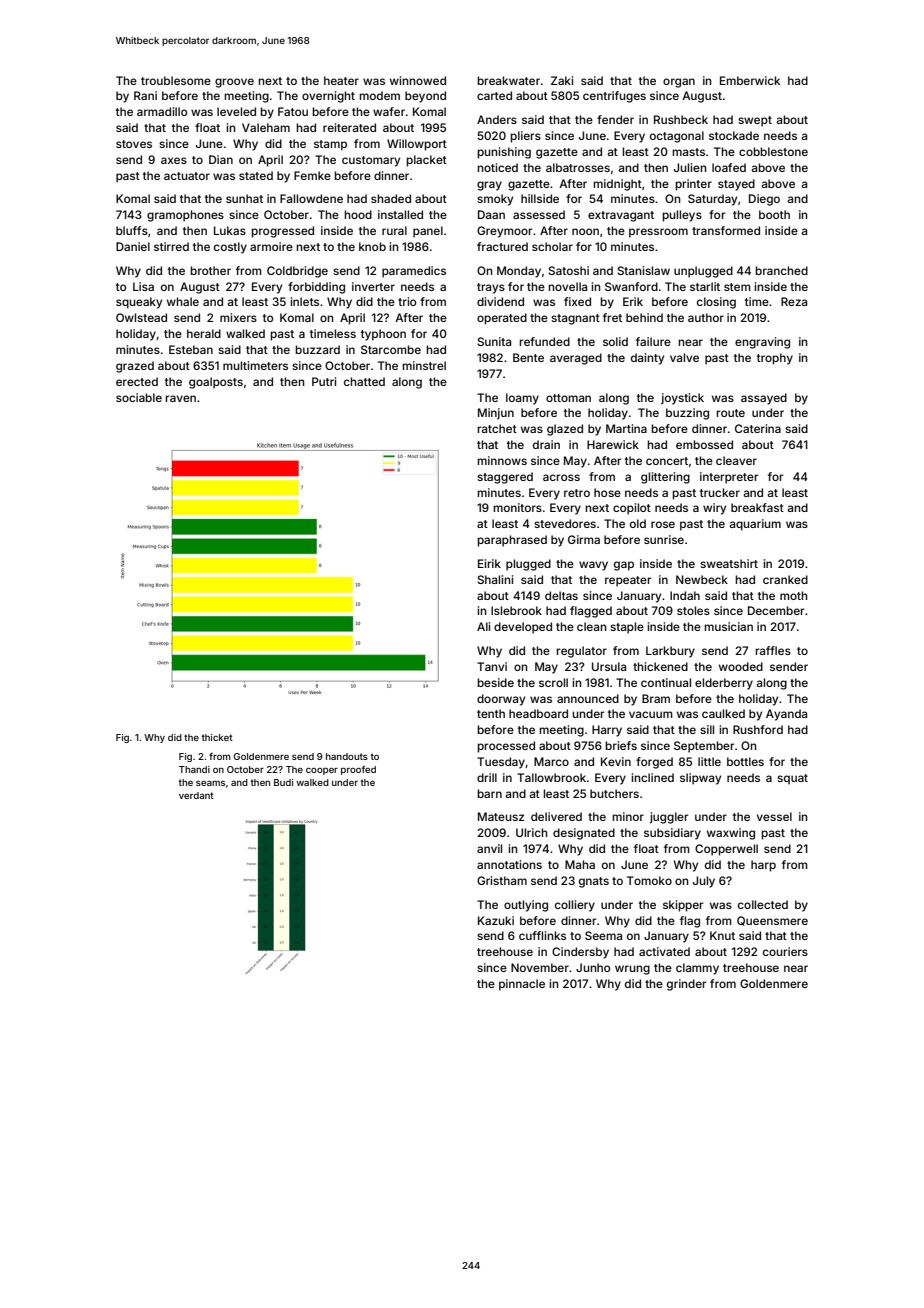  Describe the element at coordinates (580, 864) in the document. I see `Maha` at that location.
